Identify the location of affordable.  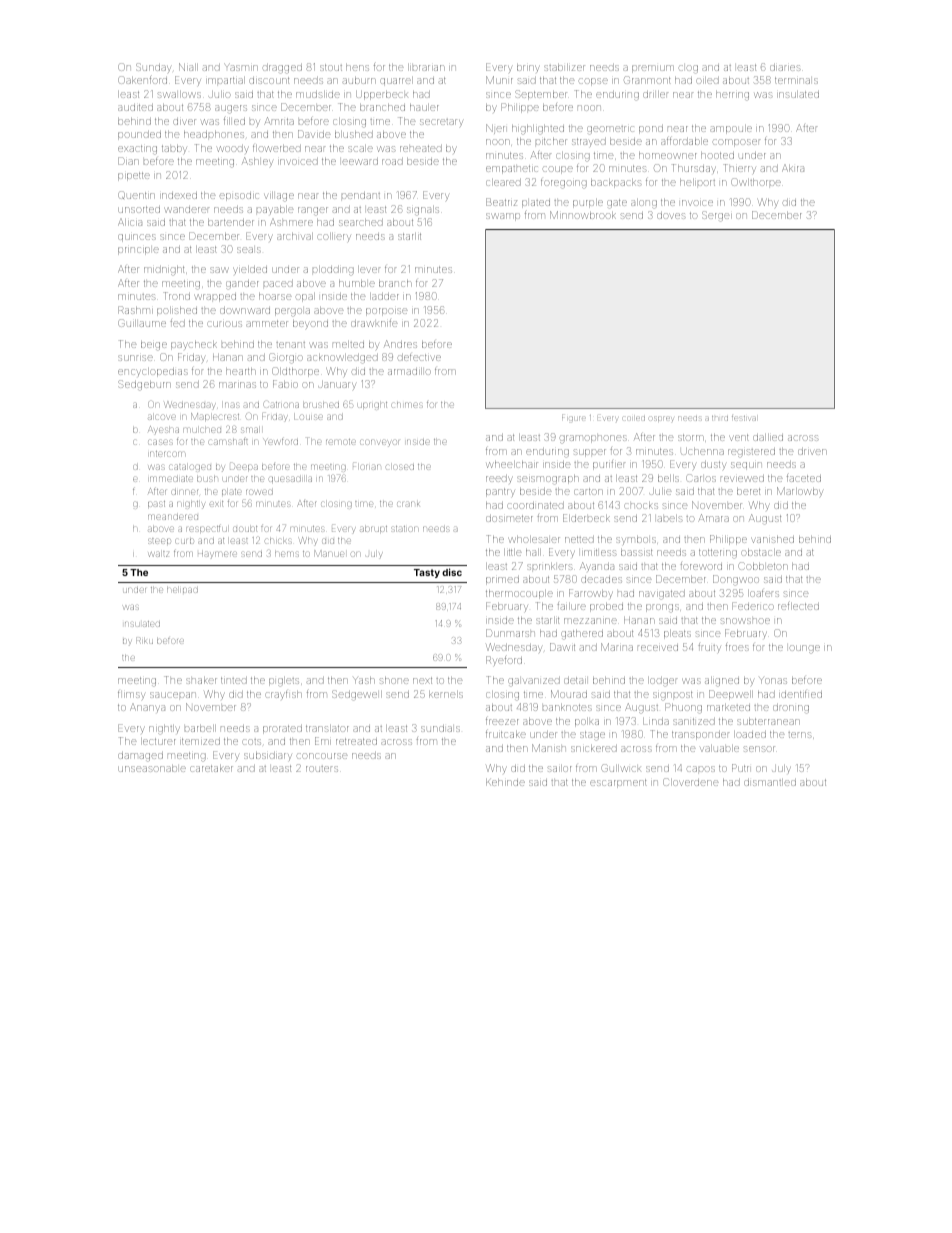
(684, 141).
